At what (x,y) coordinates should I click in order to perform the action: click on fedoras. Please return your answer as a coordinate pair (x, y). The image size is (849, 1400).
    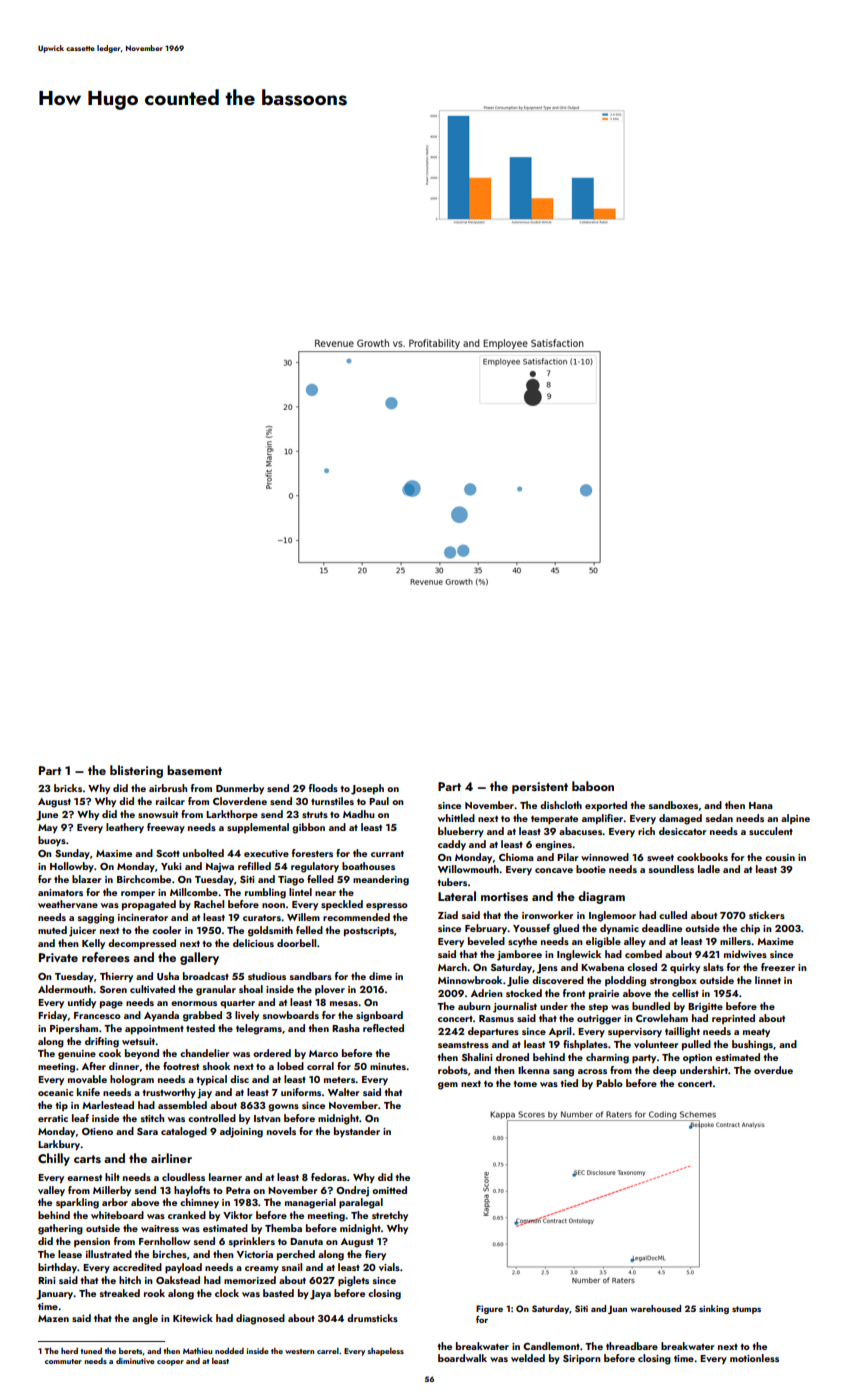
    Looking at the image, I should click on (329, 1177).
